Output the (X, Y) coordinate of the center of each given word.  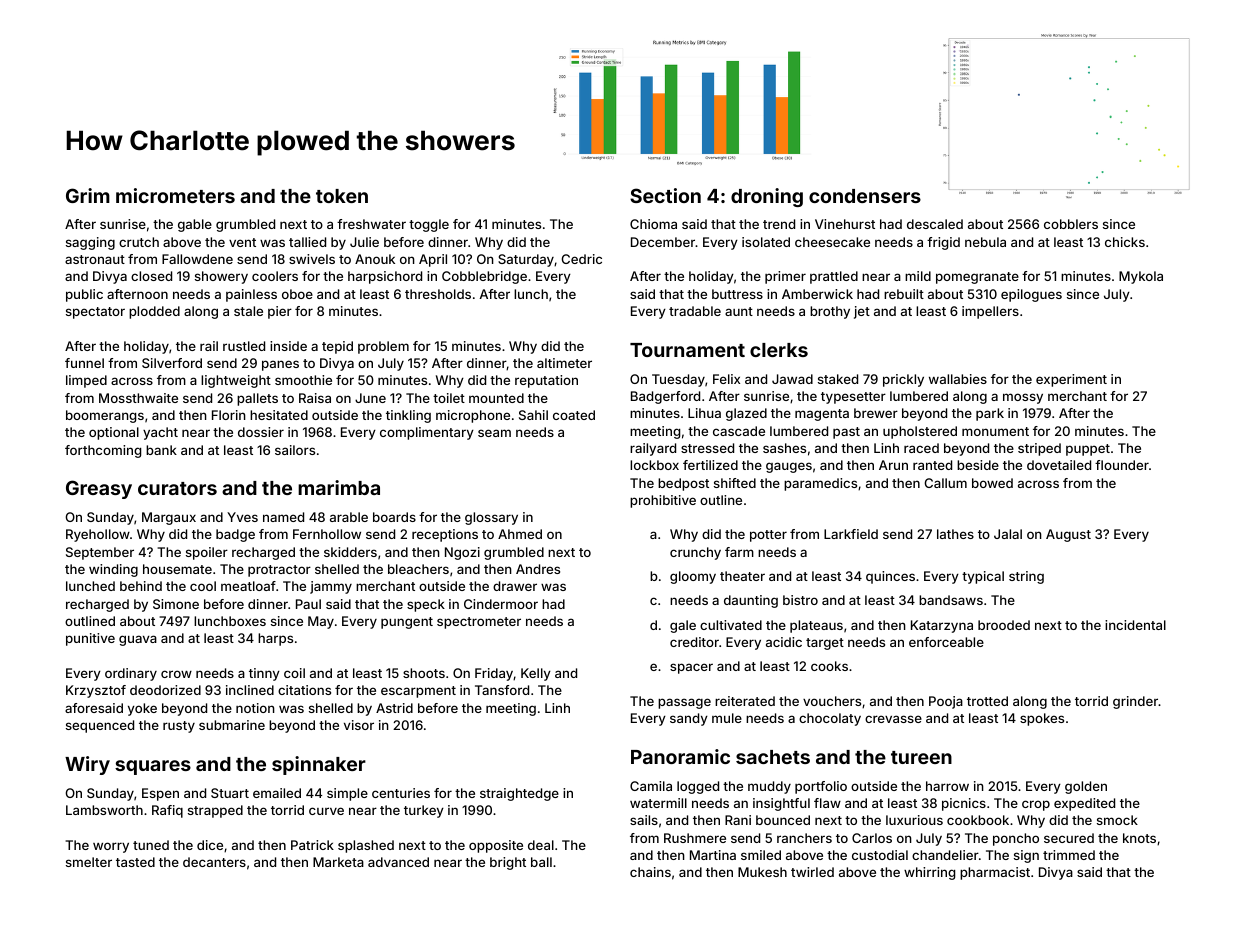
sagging (90, 243)
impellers (990, 312)
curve (326, 811)
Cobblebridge (484, 277)
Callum (945, 483)
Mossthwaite (138, 398)
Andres (538, 569)
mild (918, 276)
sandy (689, 719)
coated (574, 415)
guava (138, 640)
